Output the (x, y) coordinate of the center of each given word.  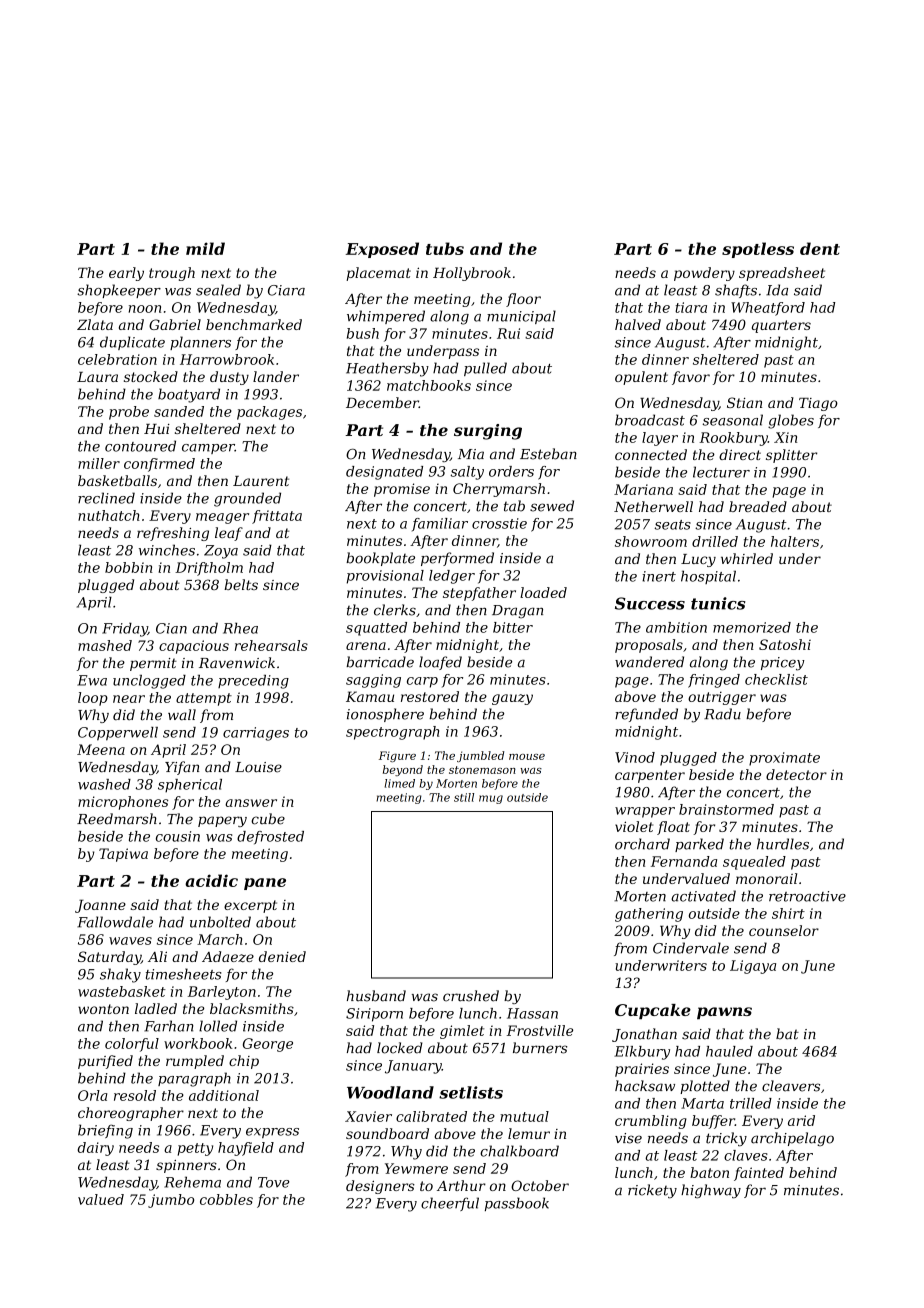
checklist (776, 679)
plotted (705, 1087)
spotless (758, 250)
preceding (253, 682)
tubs (445, 248)
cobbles (226, 1199)
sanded (179, 411)
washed (104, 784)
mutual (524, 1116)
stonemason (482, 770)
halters (795, 541)
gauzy (512, 699)
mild (205, 248)
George (268, 1045)
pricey (783, 664)
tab (514, 506)
